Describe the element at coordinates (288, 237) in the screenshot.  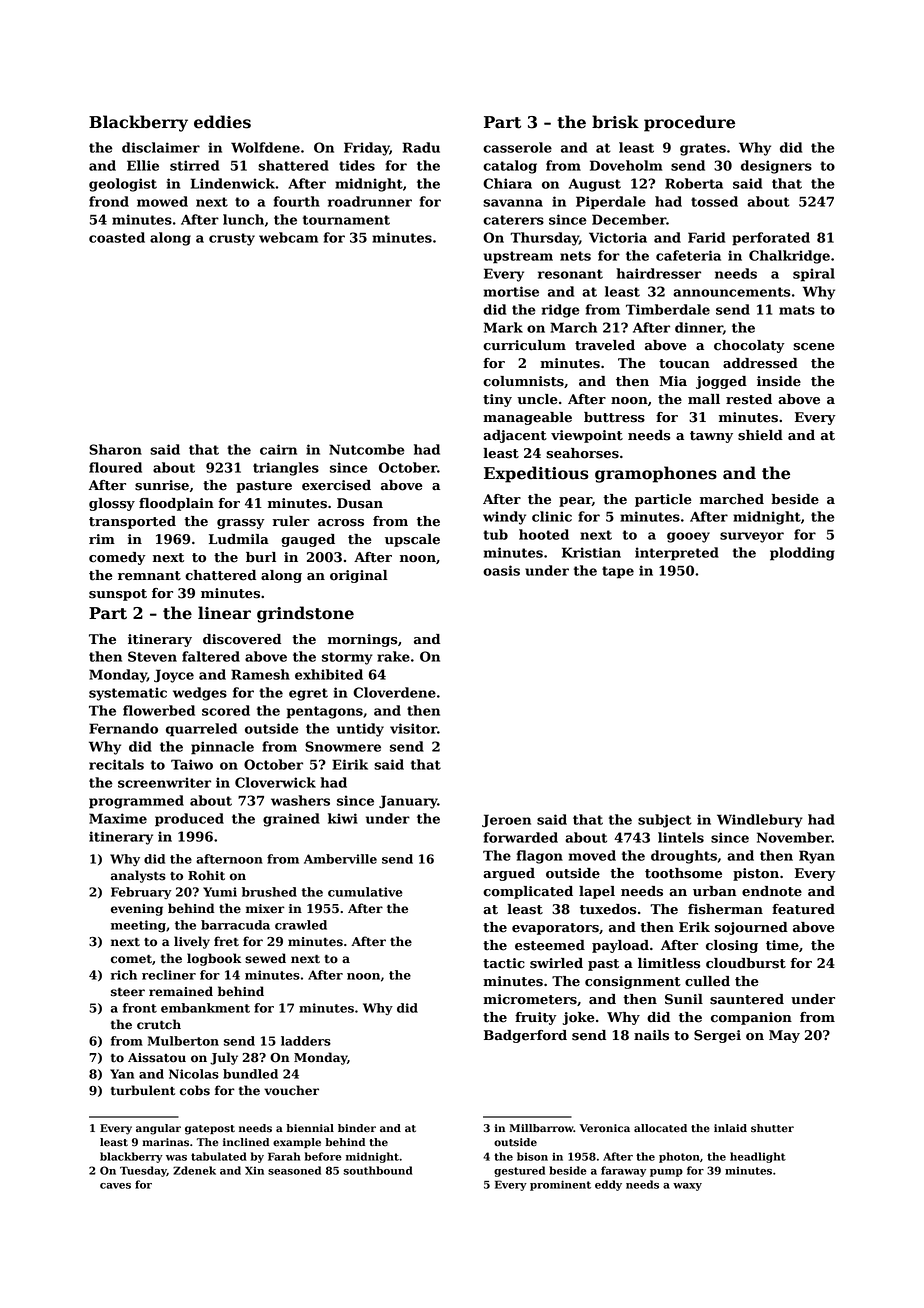
I see `webcam` at that location.
